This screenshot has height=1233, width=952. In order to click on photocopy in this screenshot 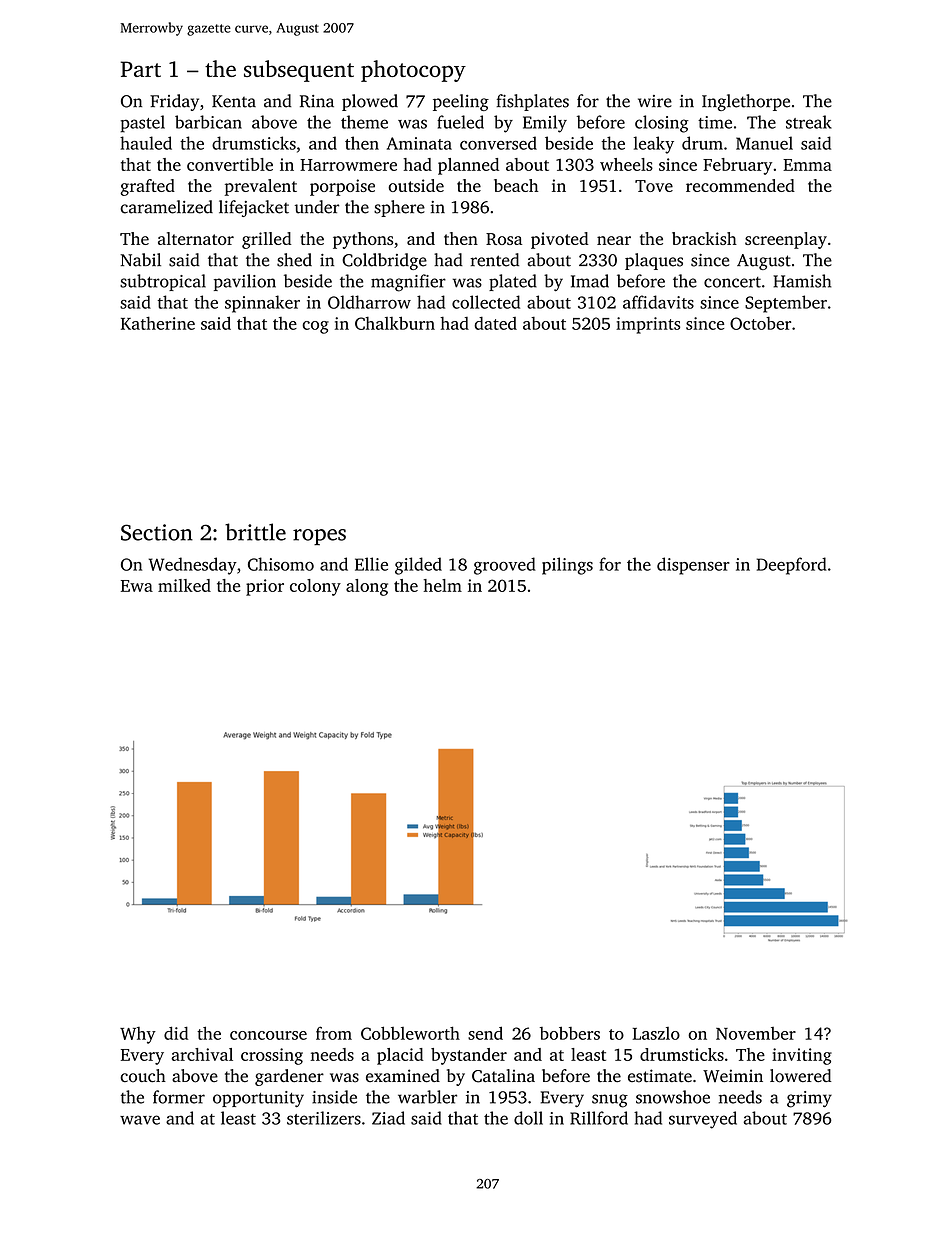, I will do `click(413, 71)`.
